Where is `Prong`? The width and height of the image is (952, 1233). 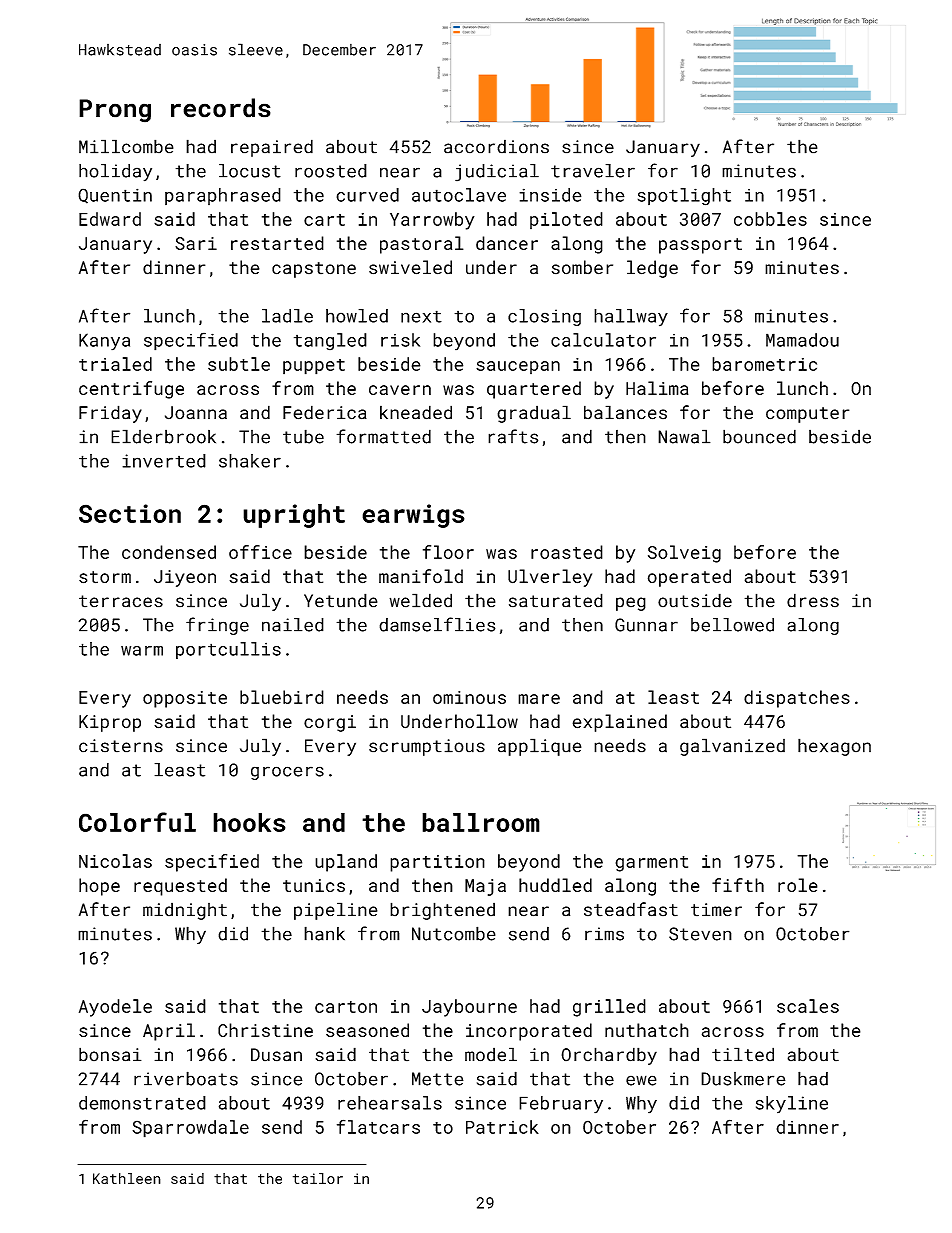
Prong is located at coordinates (115, 111).
